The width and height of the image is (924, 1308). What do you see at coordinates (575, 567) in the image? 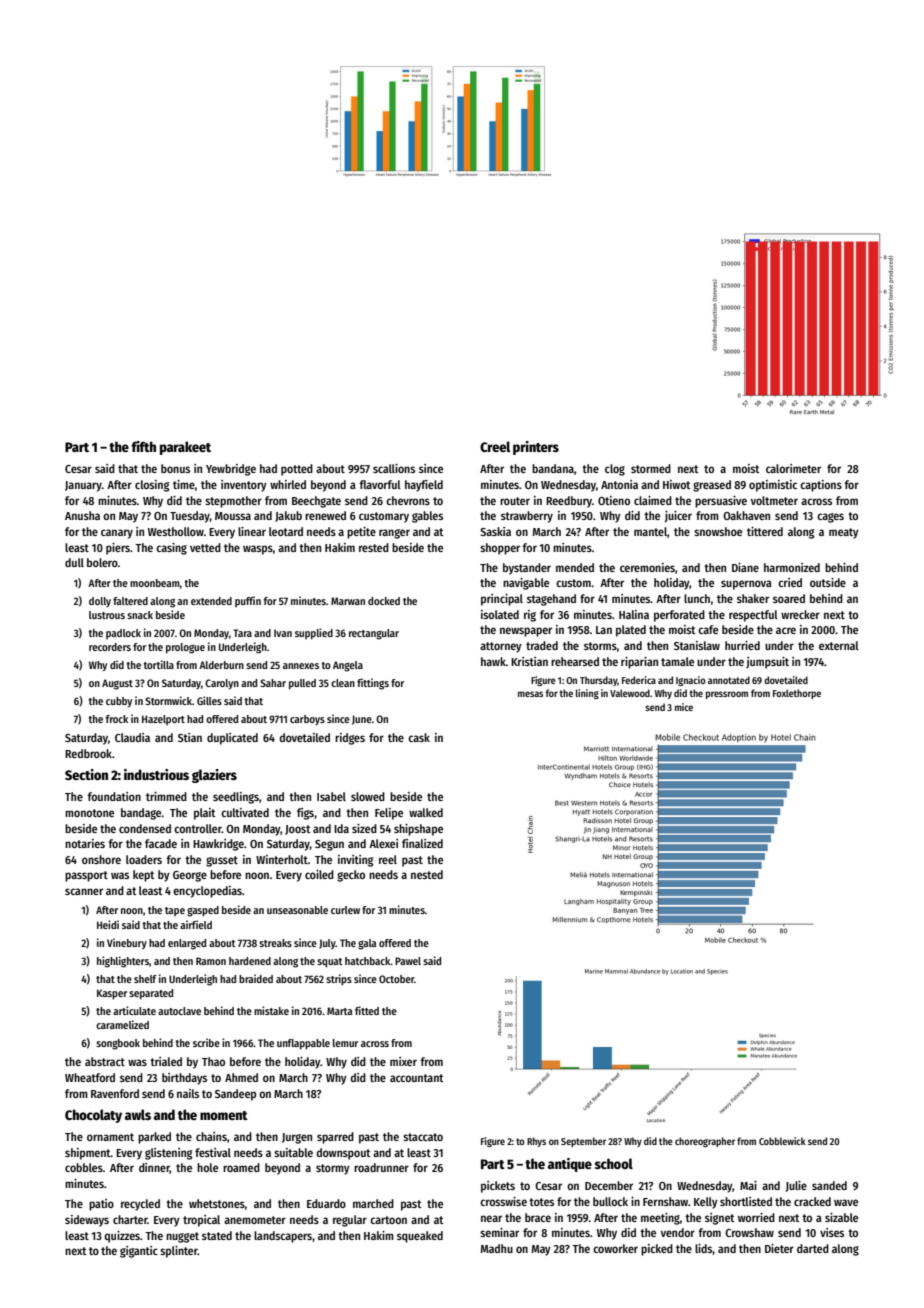
I see `mended` at bounding box center [575, 567].
